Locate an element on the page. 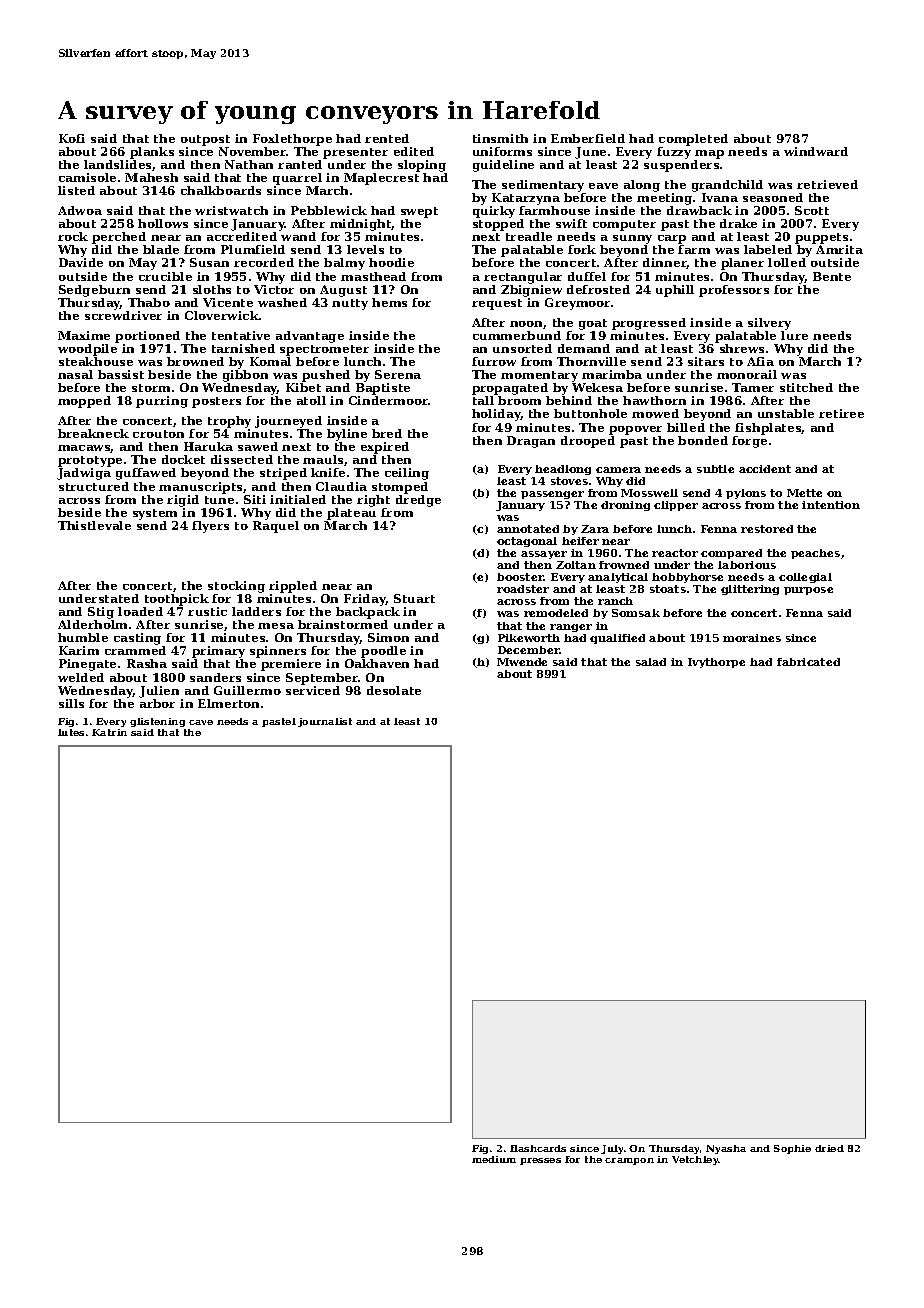 Image resolution: width=924 pixels, height=1308 pixels. Ivythorpe is located at coordinates (716, 663).
